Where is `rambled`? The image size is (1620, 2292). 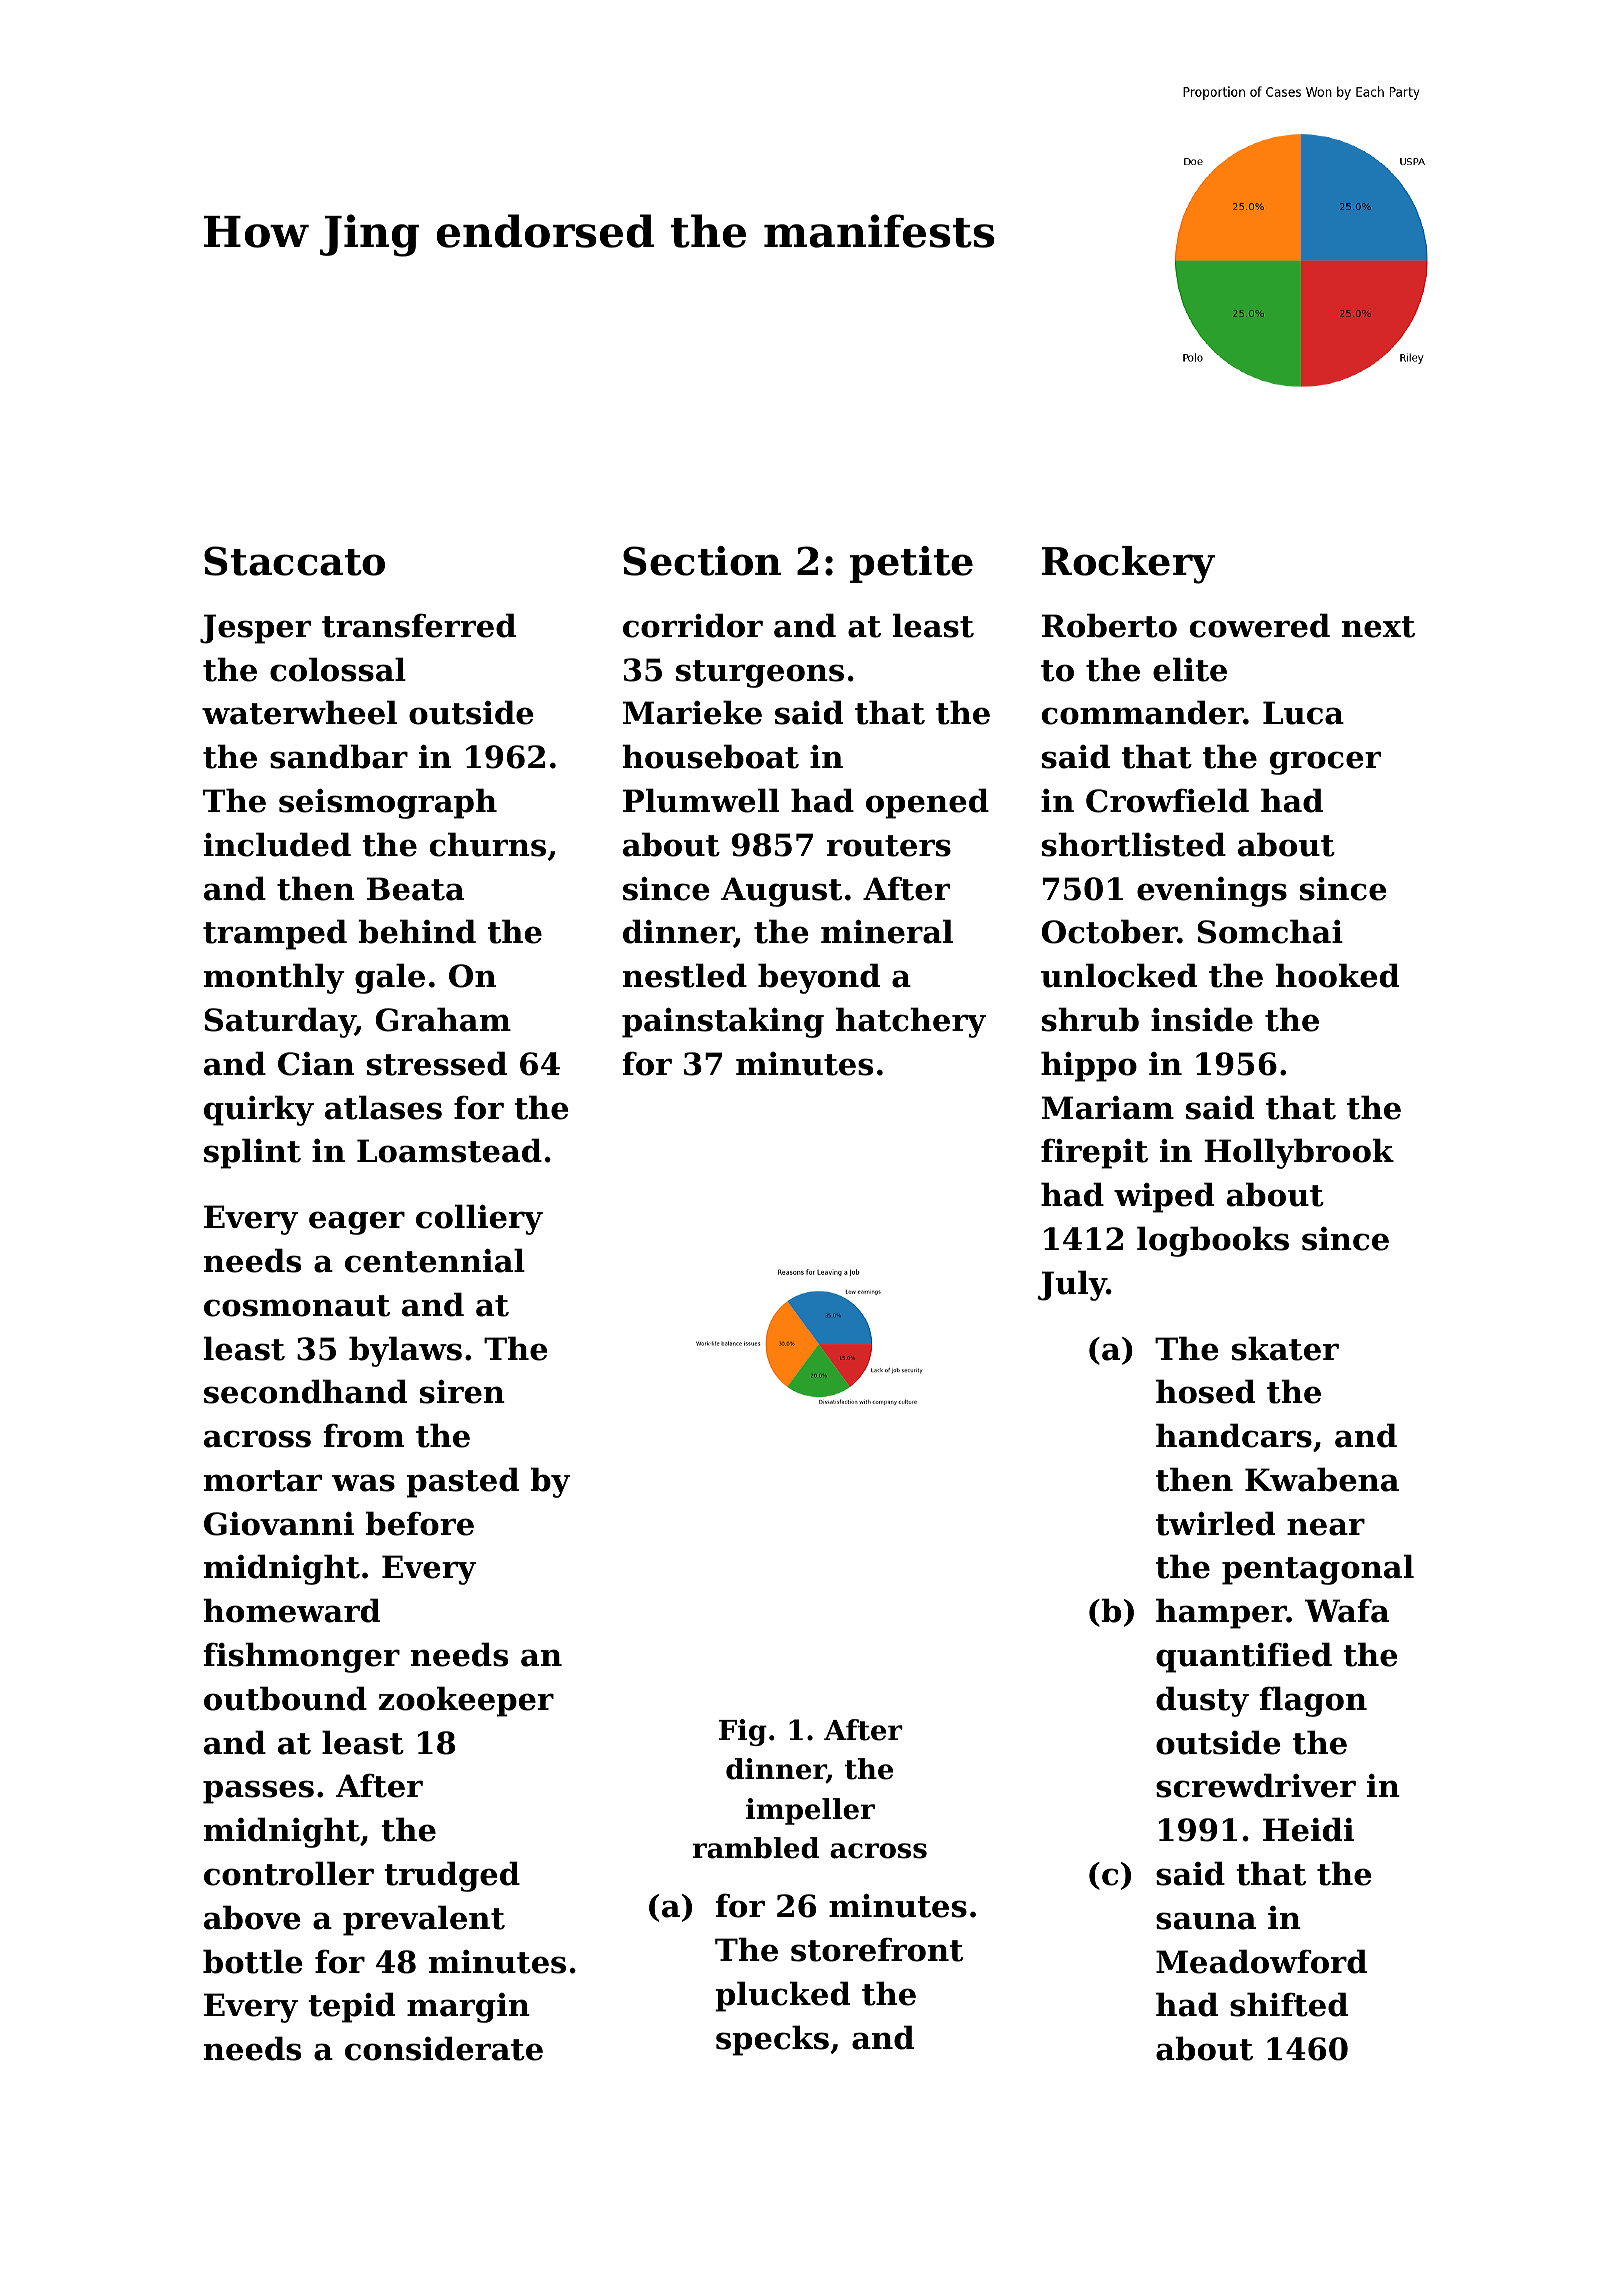
rambled is located at coordinates (756, 1848).
